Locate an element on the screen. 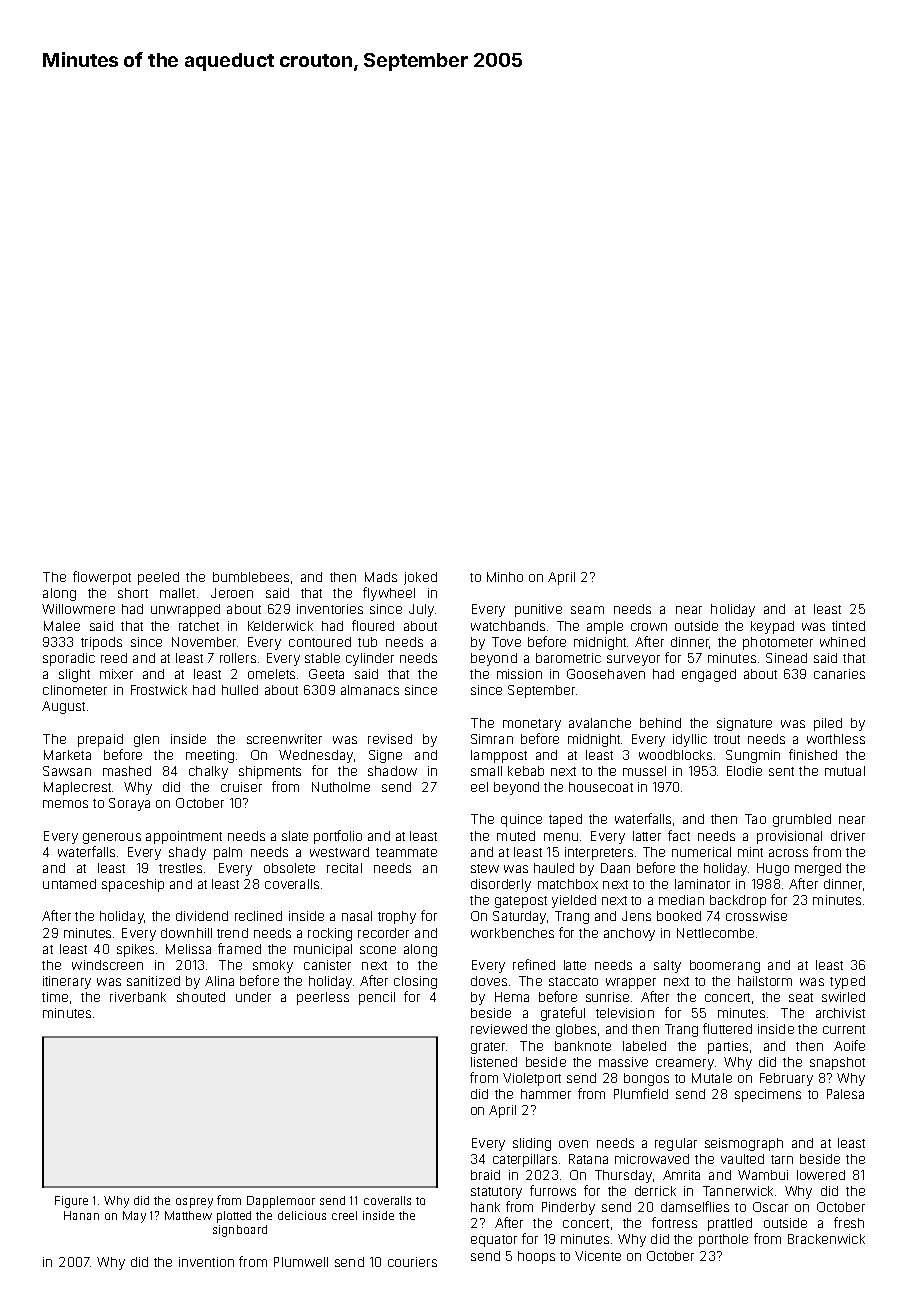 The width and height of the screenshot is (908, 1316). trestles is located at coordinates (180, 868).
